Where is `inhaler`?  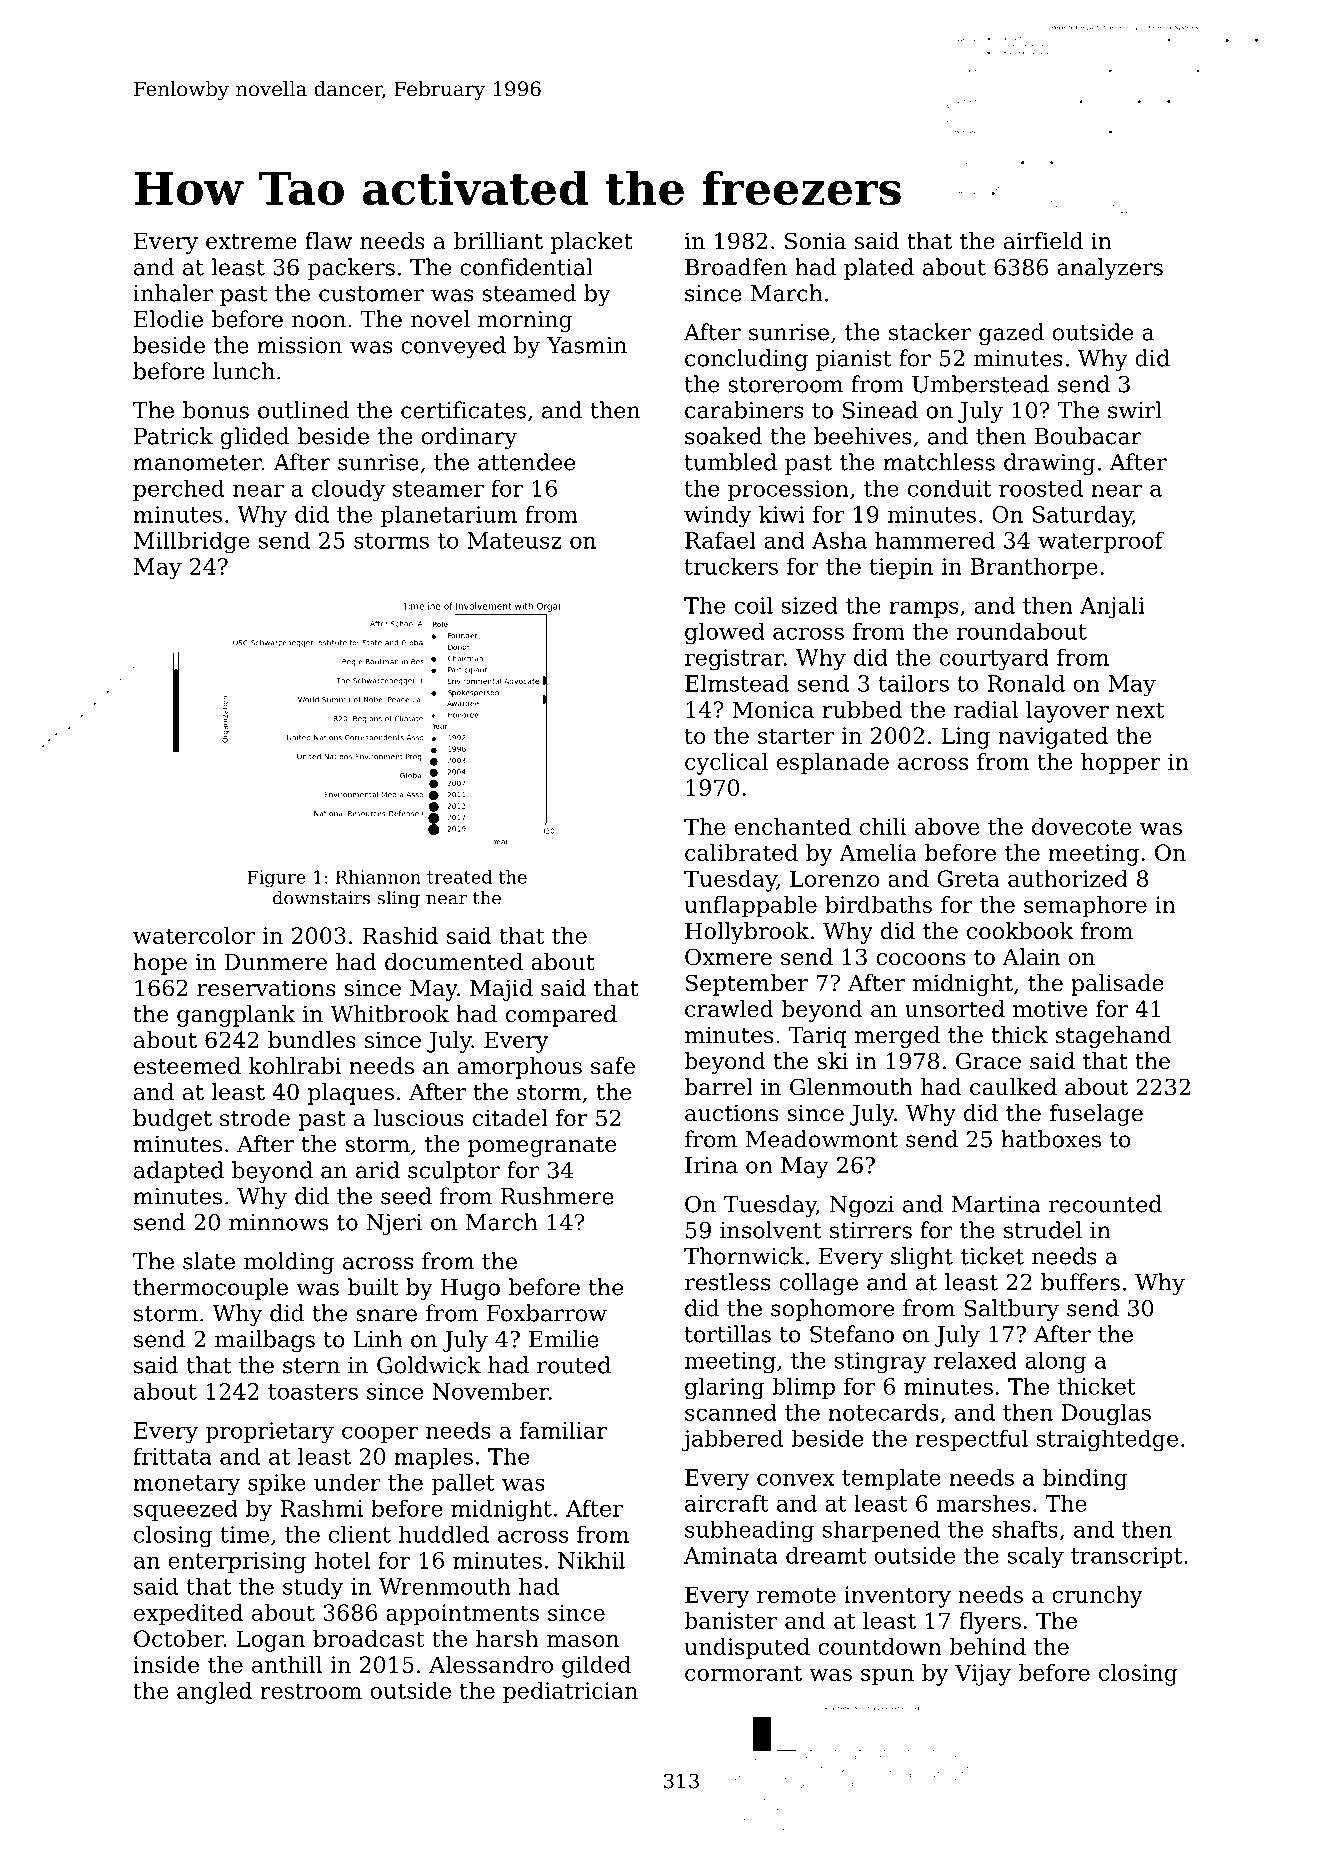 inhaler is located at coordinates (173, 293).
